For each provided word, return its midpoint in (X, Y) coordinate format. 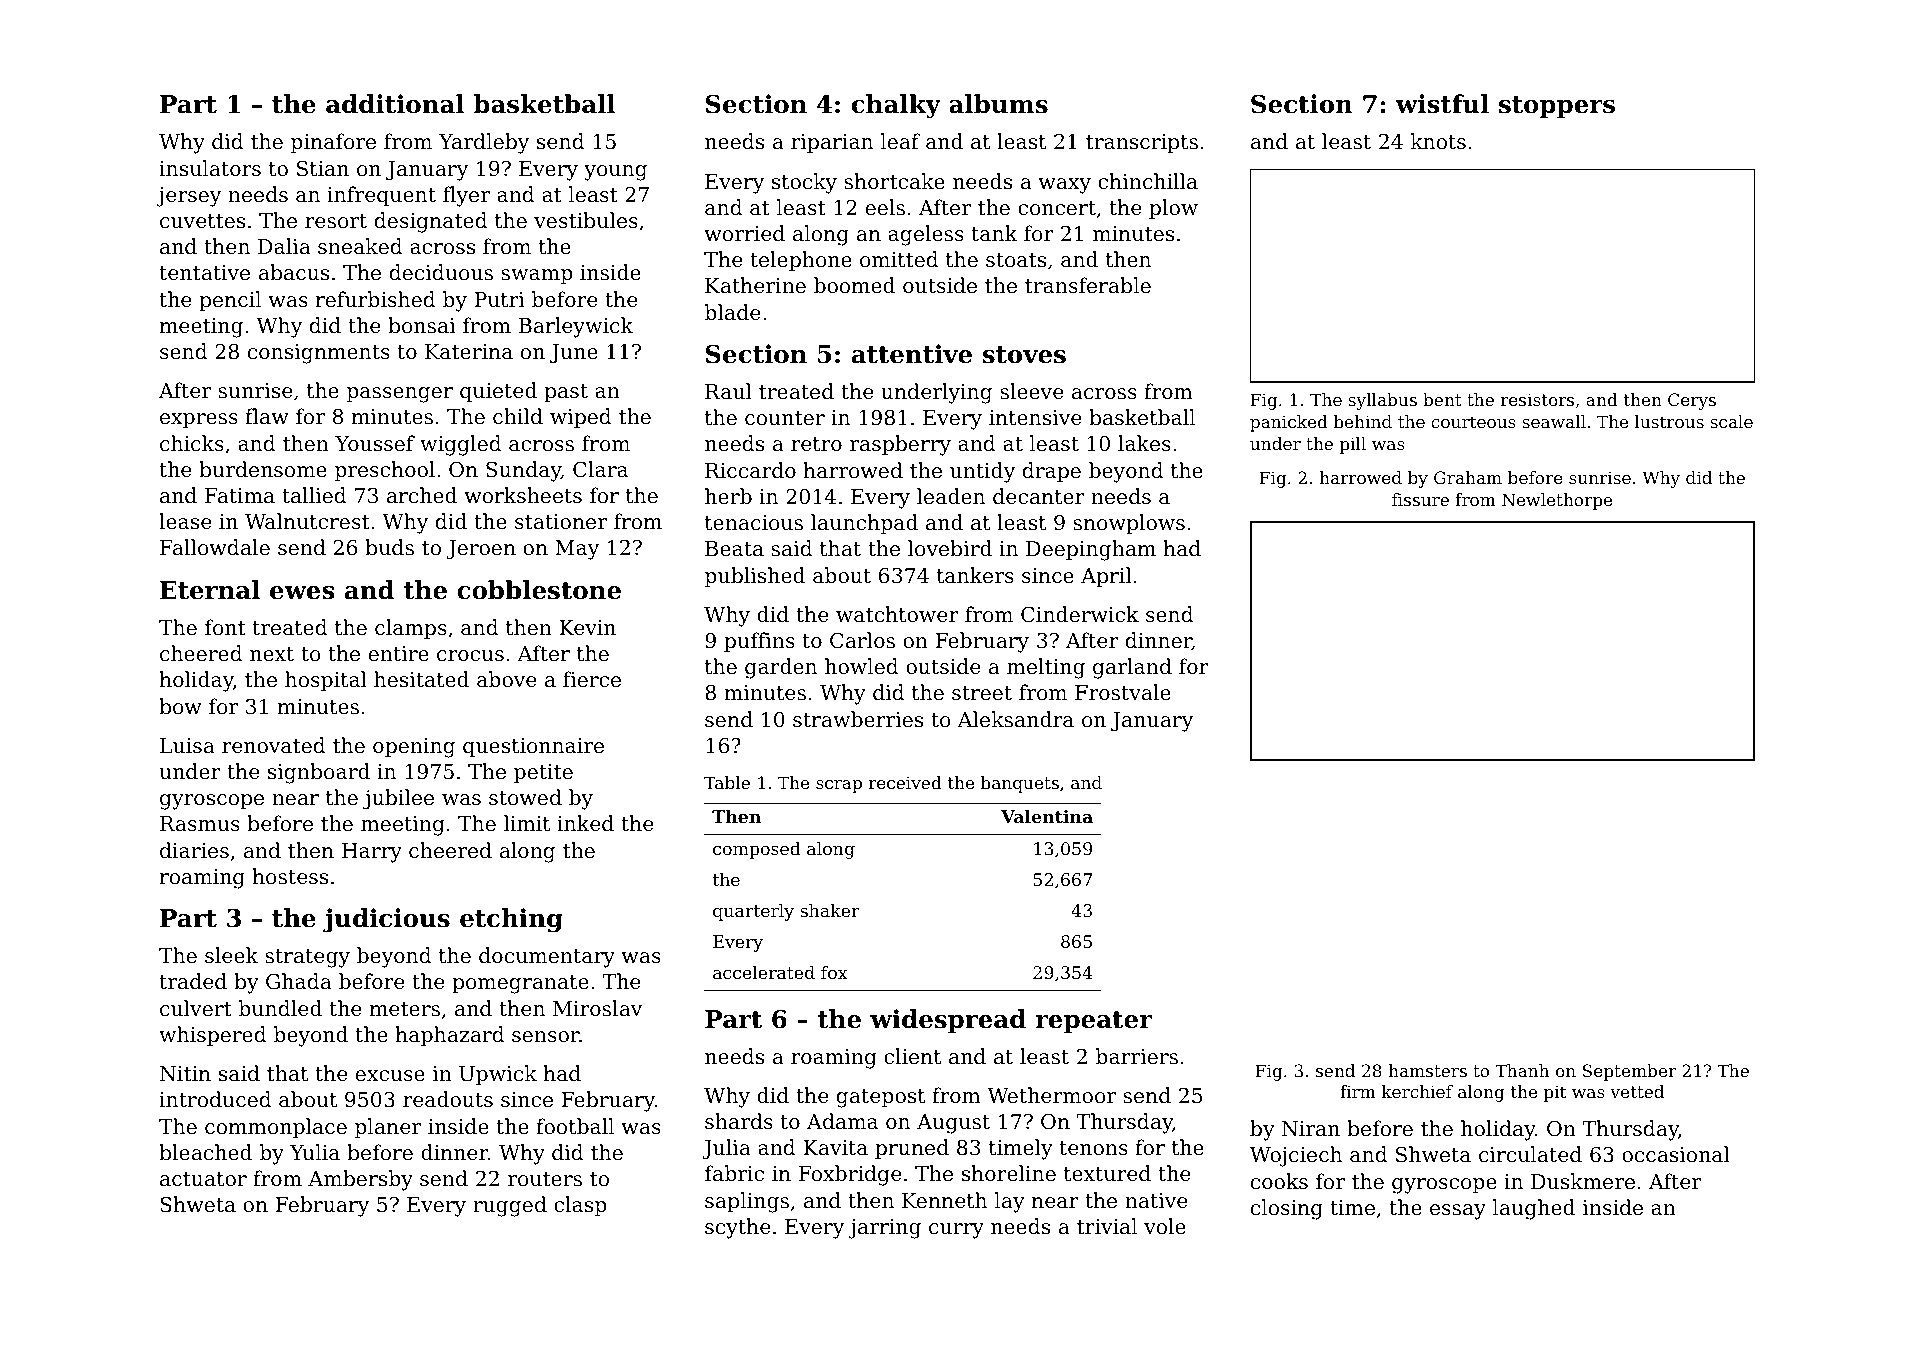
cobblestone (539, 590)
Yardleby (484, 143)
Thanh (1522, 1070)
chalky (896, 106)
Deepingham (1091, 550)
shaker (830, 910)
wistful (1442, 104)
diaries (194, 850)
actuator (203, 1179)
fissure (1420, 499)
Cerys (1692, 401)
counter (785, 418)
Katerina (469, 352)
